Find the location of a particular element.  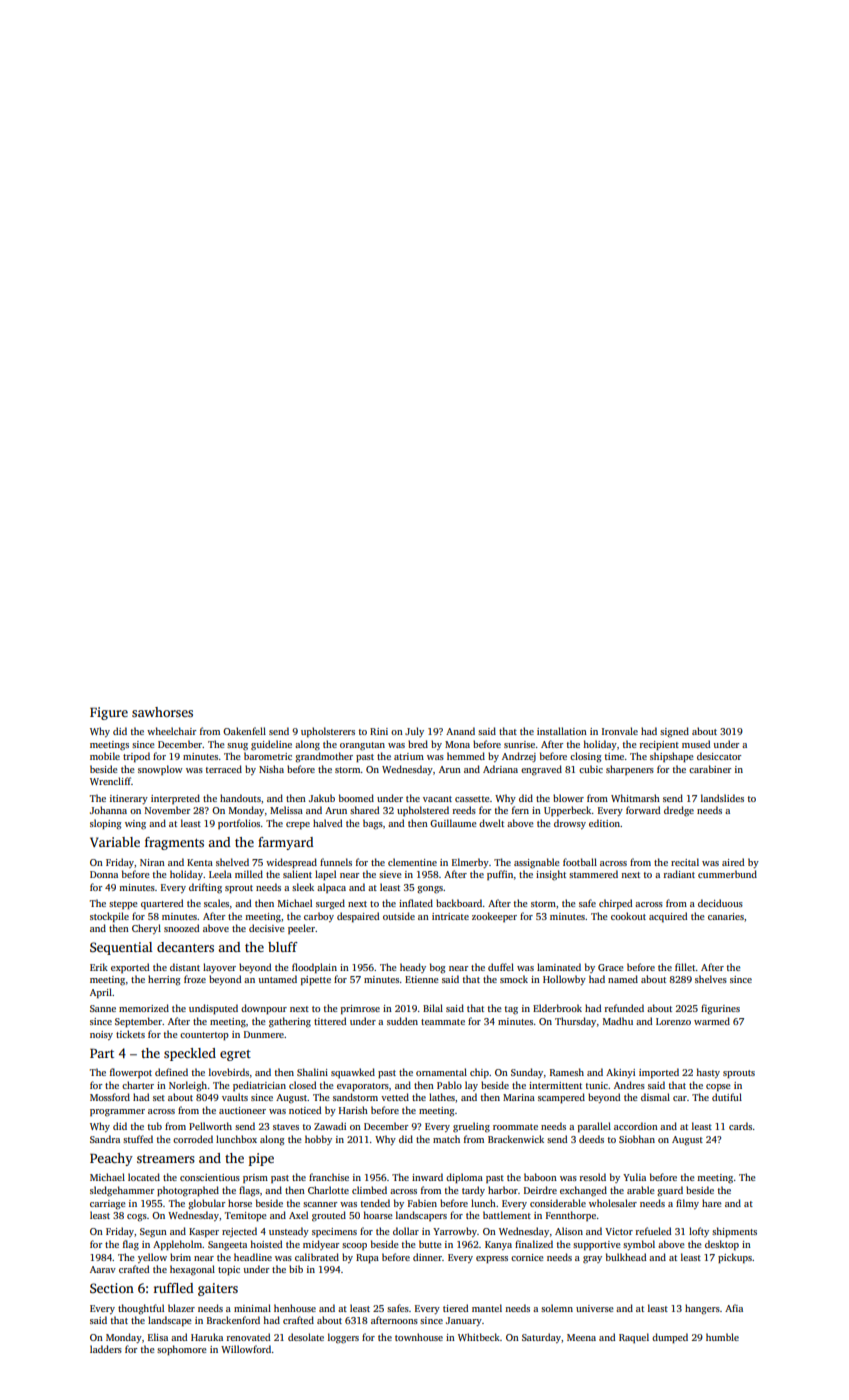

Willowford is located at coordinates (246, 1349).
